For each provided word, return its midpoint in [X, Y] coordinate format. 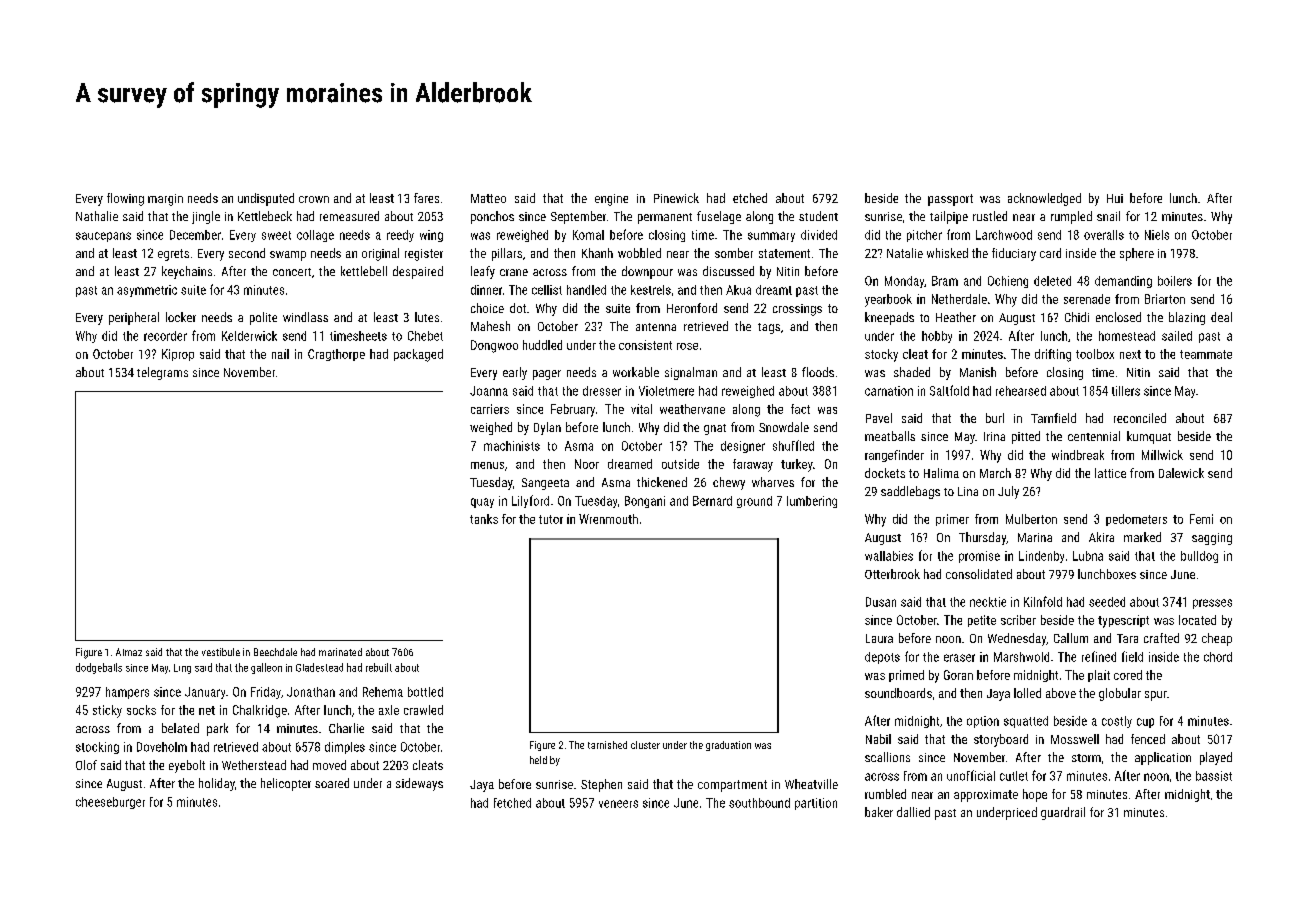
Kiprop [178, 355]
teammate [1206, 354]
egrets [173, 255]
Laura [879, 638]
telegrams [162, 373]
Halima [941, 473]
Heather [956, 317]
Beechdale [275, 652]
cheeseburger [110, 803]
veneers [618, 804]
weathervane [692, 409]
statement [784, 253]
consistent [645, 345]
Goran [958, 675]
